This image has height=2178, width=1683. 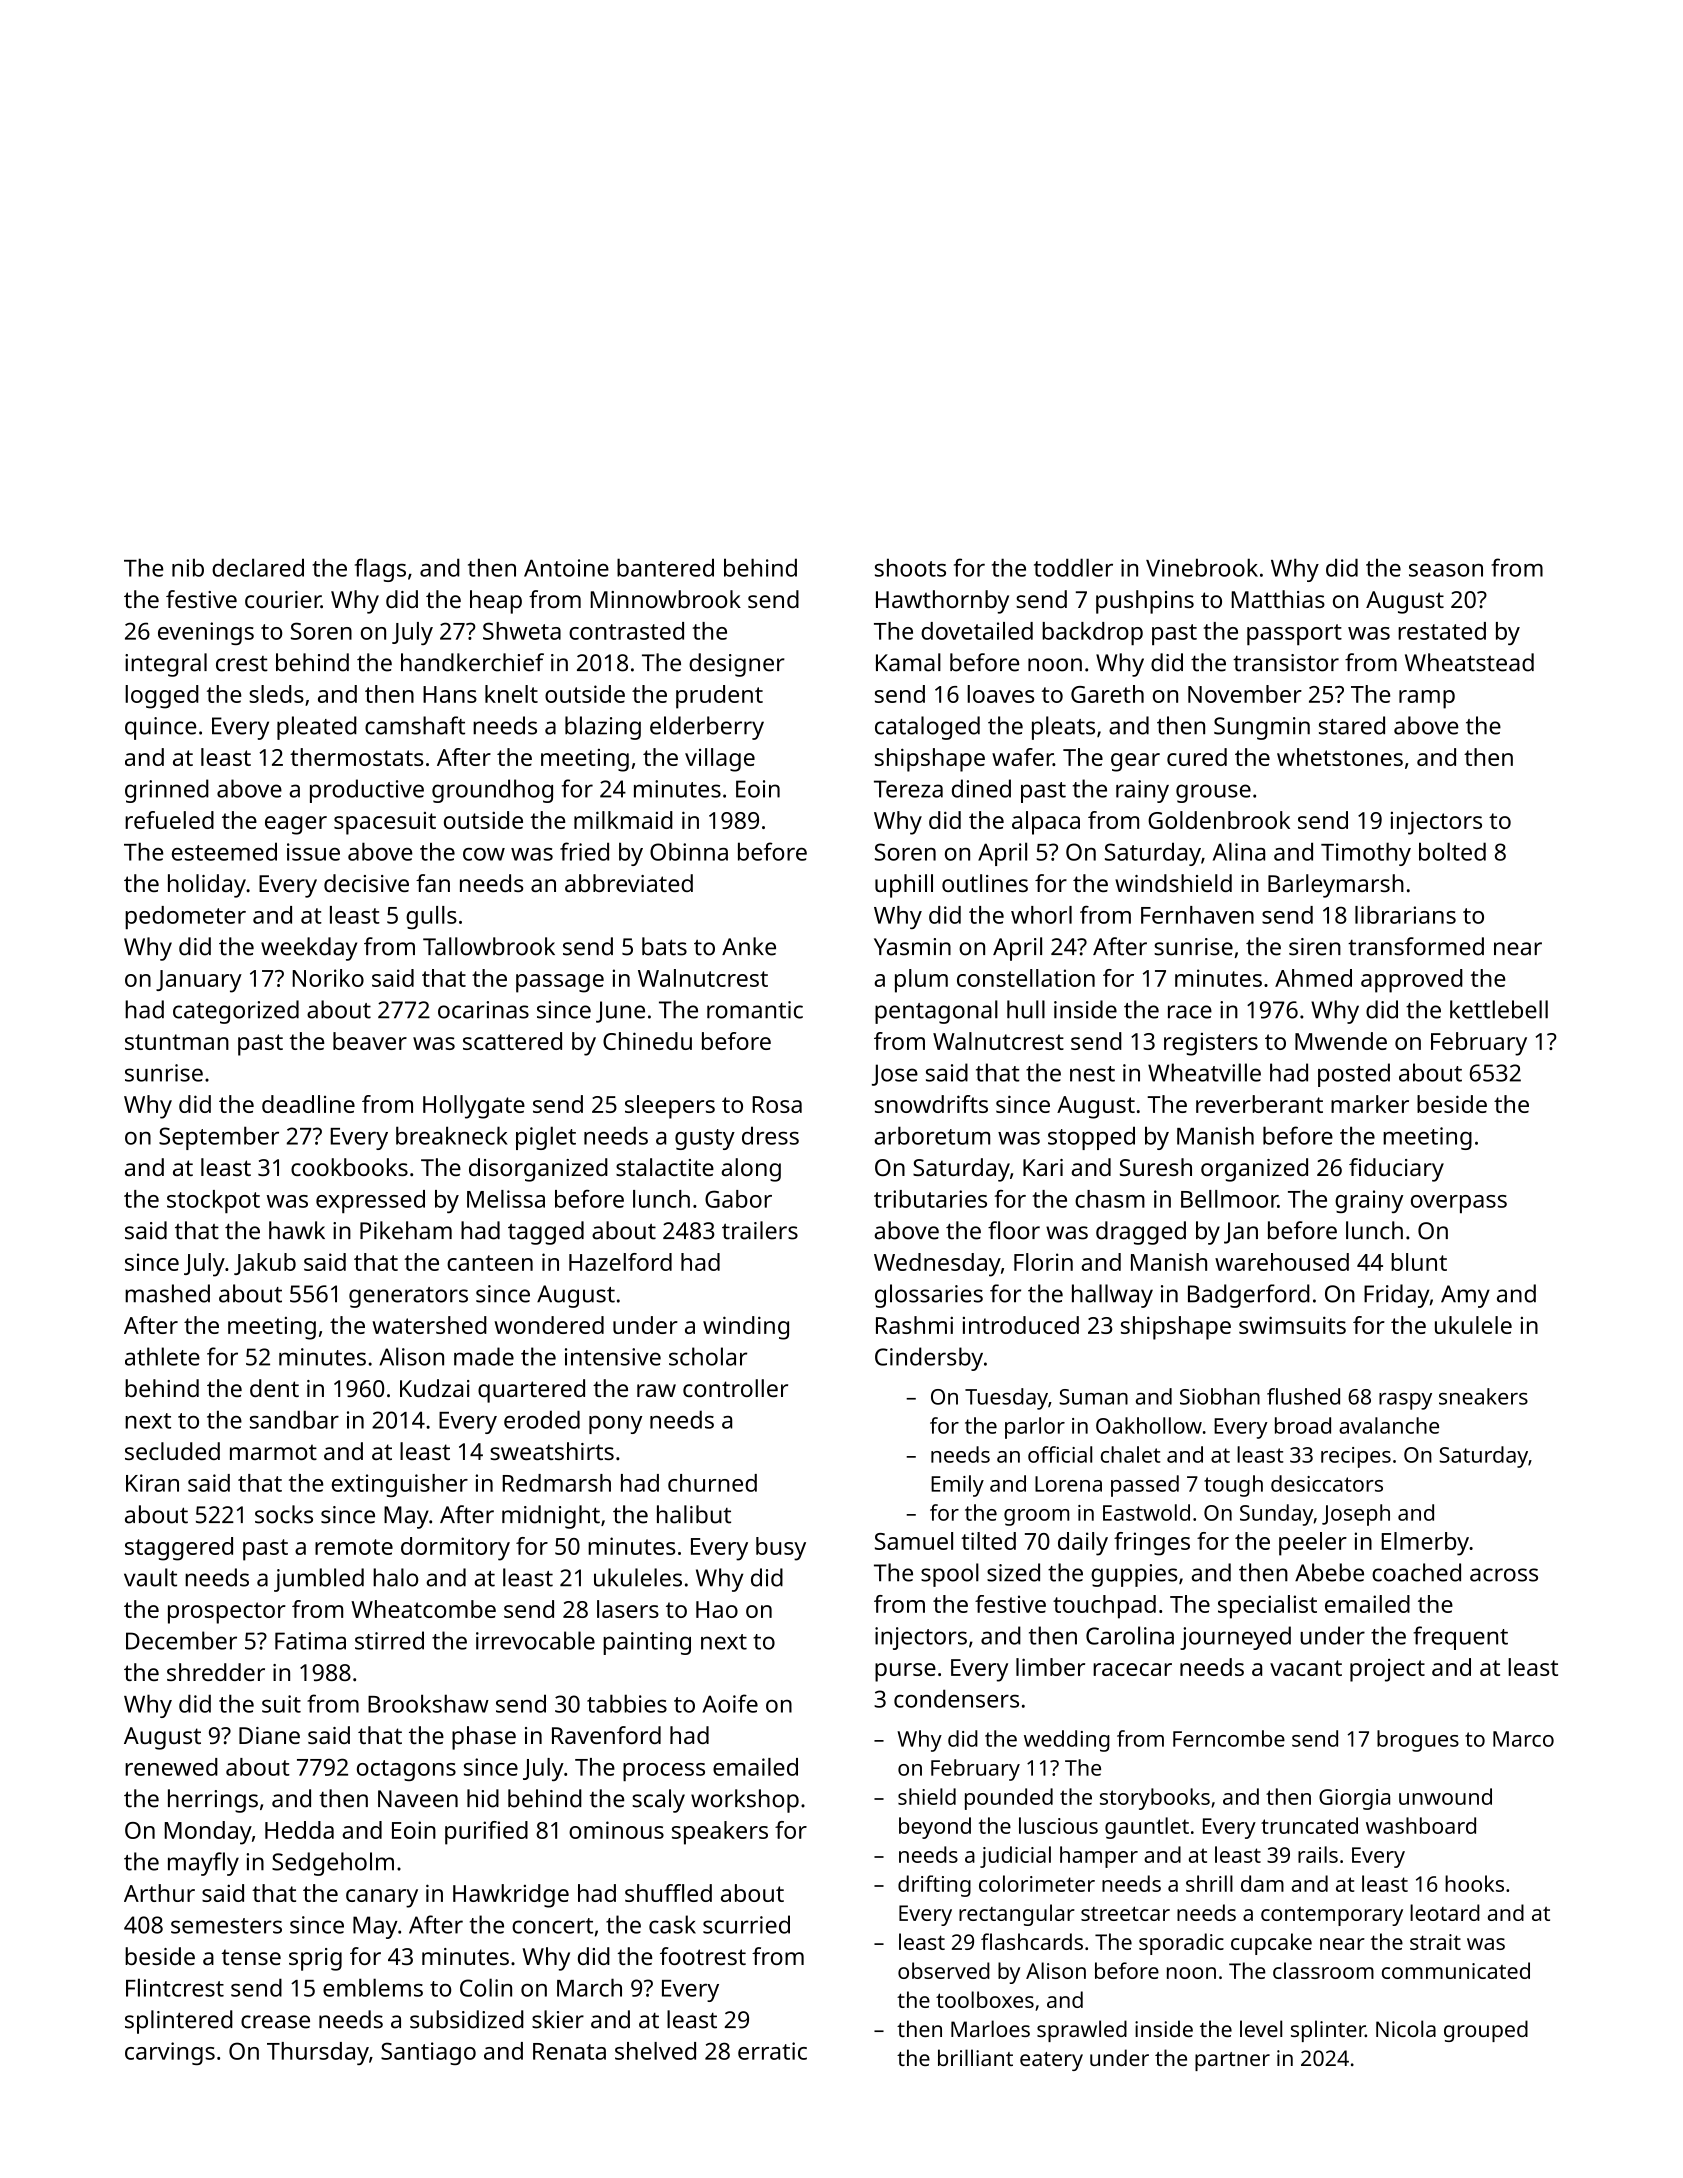 What do you see at coordinates (354, 1547) in the image?
I see `remote` at bounding box center [354, 1547].
